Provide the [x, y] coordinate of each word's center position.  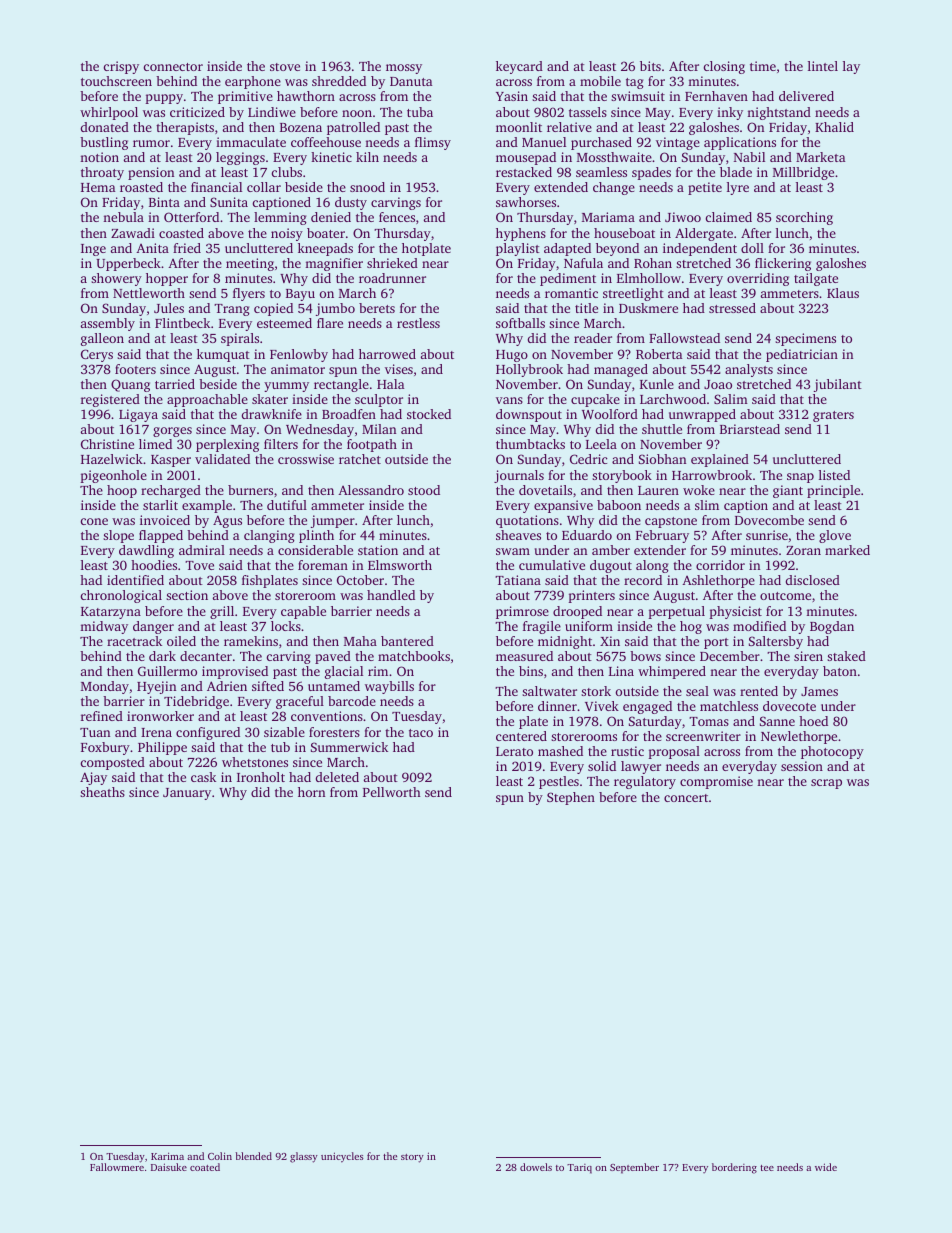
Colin [220, 1156]
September [634, 1168]
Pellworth [392, 792]
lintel [823, 66]
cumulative [552, 565]
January [187, 794]
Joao [718, 384]
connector [173, 67]
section [187, 595]
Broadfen [349, 414]
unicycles [342, 1157]
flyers [249, 294]
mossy [404, 69]
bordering [734, 1168]
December [730, 656]
